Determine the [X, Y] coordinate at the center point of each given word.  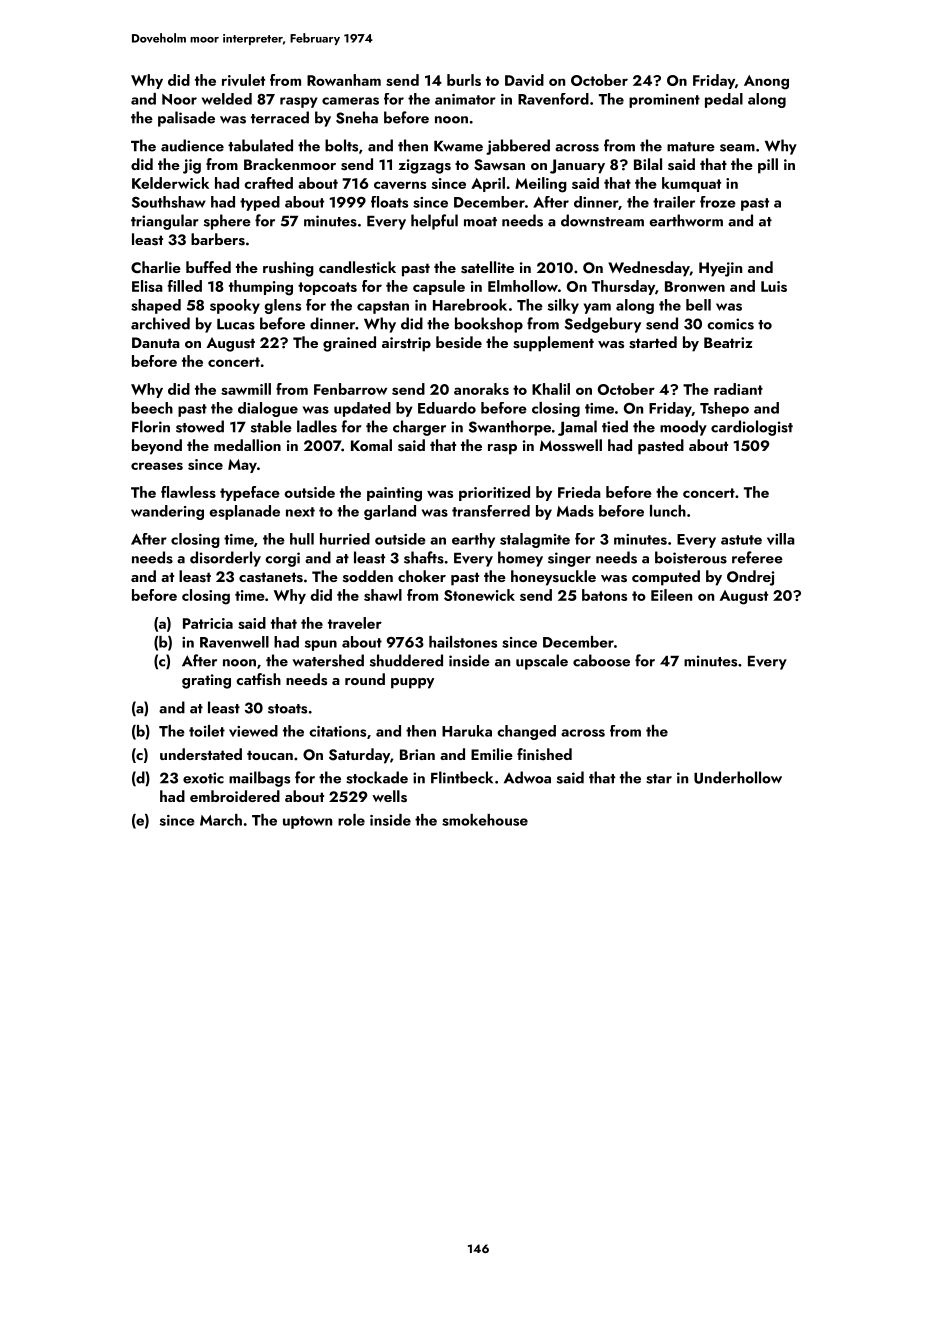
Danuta [156, 342]
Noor [179, 99]
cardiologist [752, 428]
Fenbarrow [350, 389]
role [351, 820]
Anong [766, 82]
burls [464, 80]
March [221, 820]
